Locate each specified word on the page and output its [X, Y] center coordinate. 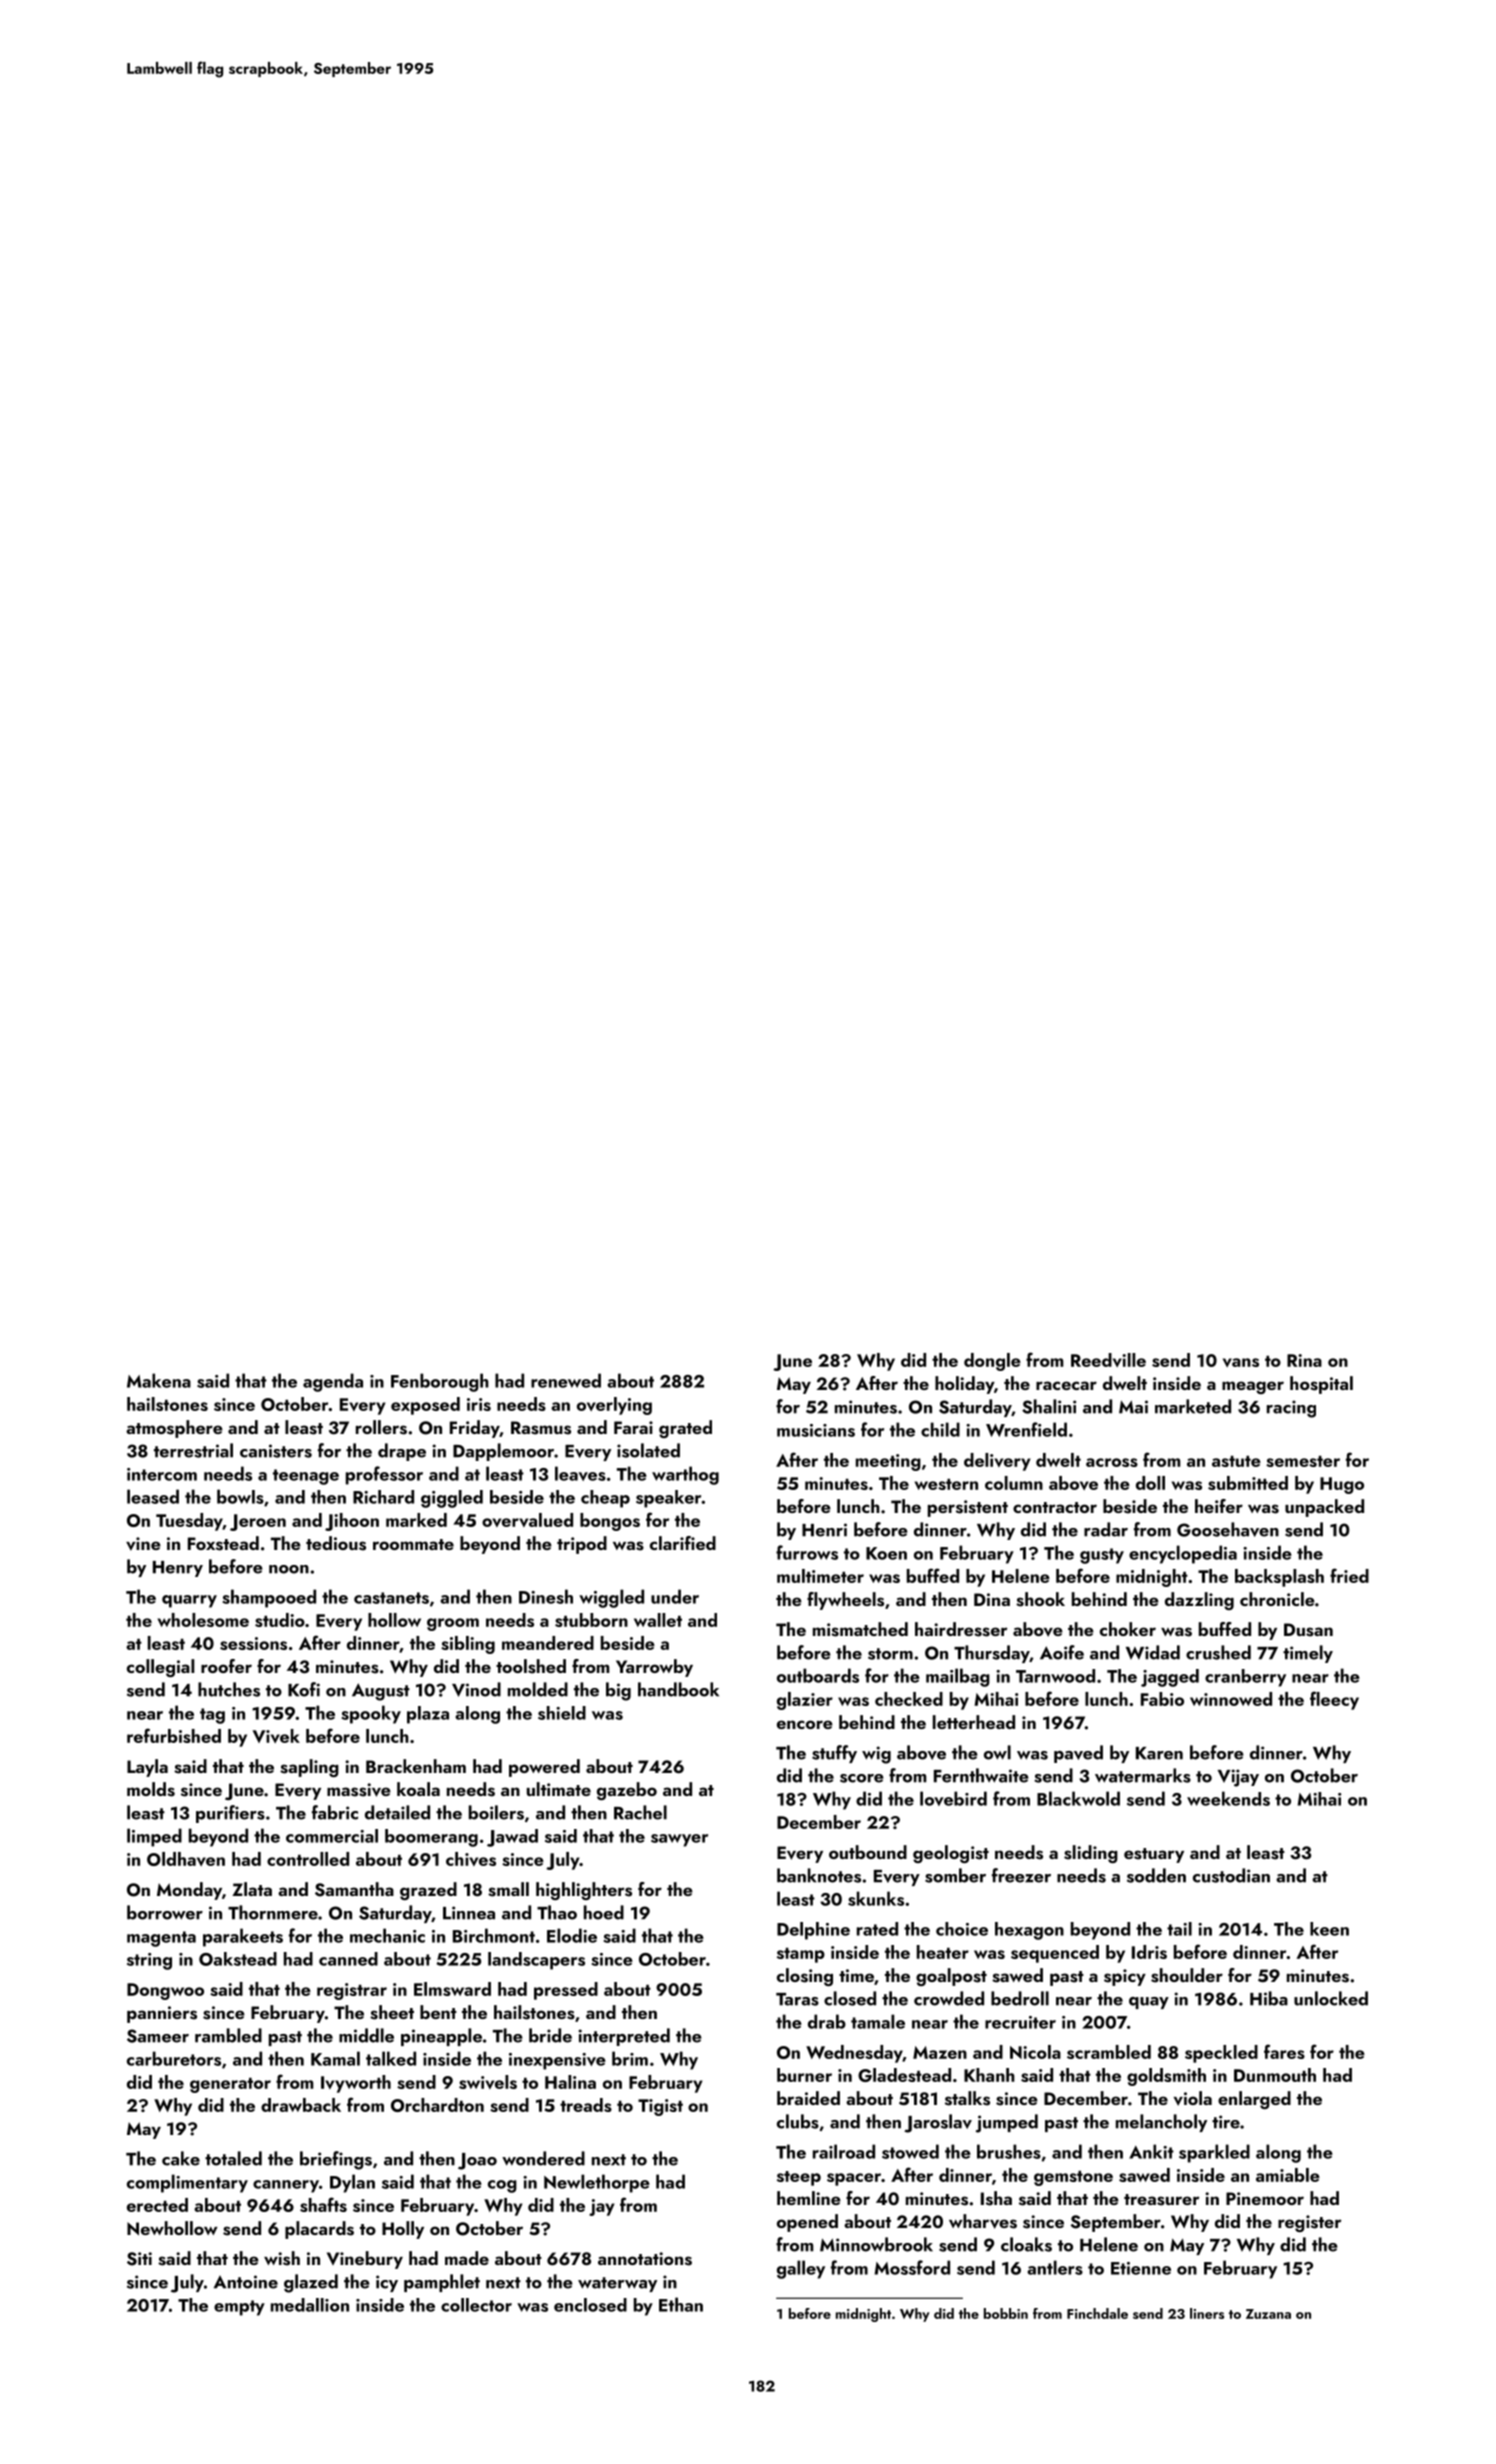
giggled [452, 1499]
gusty [1102, 1556]
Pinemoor [1265, 2198]
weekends [1228, 1798]
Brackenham [416, 1766]
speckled [1221, 2054]
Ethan [681, 2304]
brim [630, 2058]
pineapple [441, 2037]
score [862, 1778]
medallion [310, 2305]
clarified [683, 1543]
